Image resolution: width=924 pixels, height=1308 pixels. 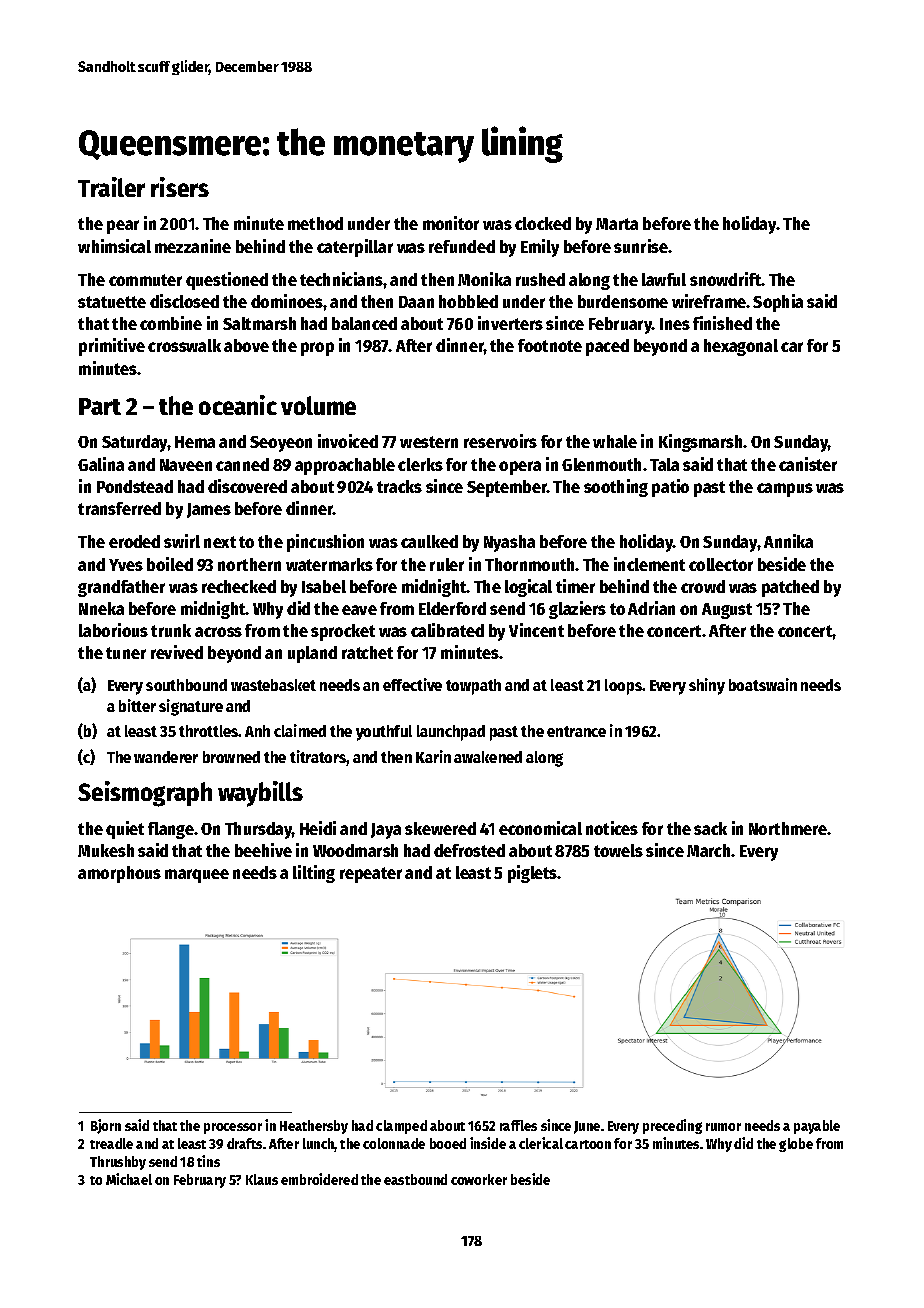 What do you see at coordinates (817, 1127) in the image?
I see `payable` at bounding box center [817, 1127].
